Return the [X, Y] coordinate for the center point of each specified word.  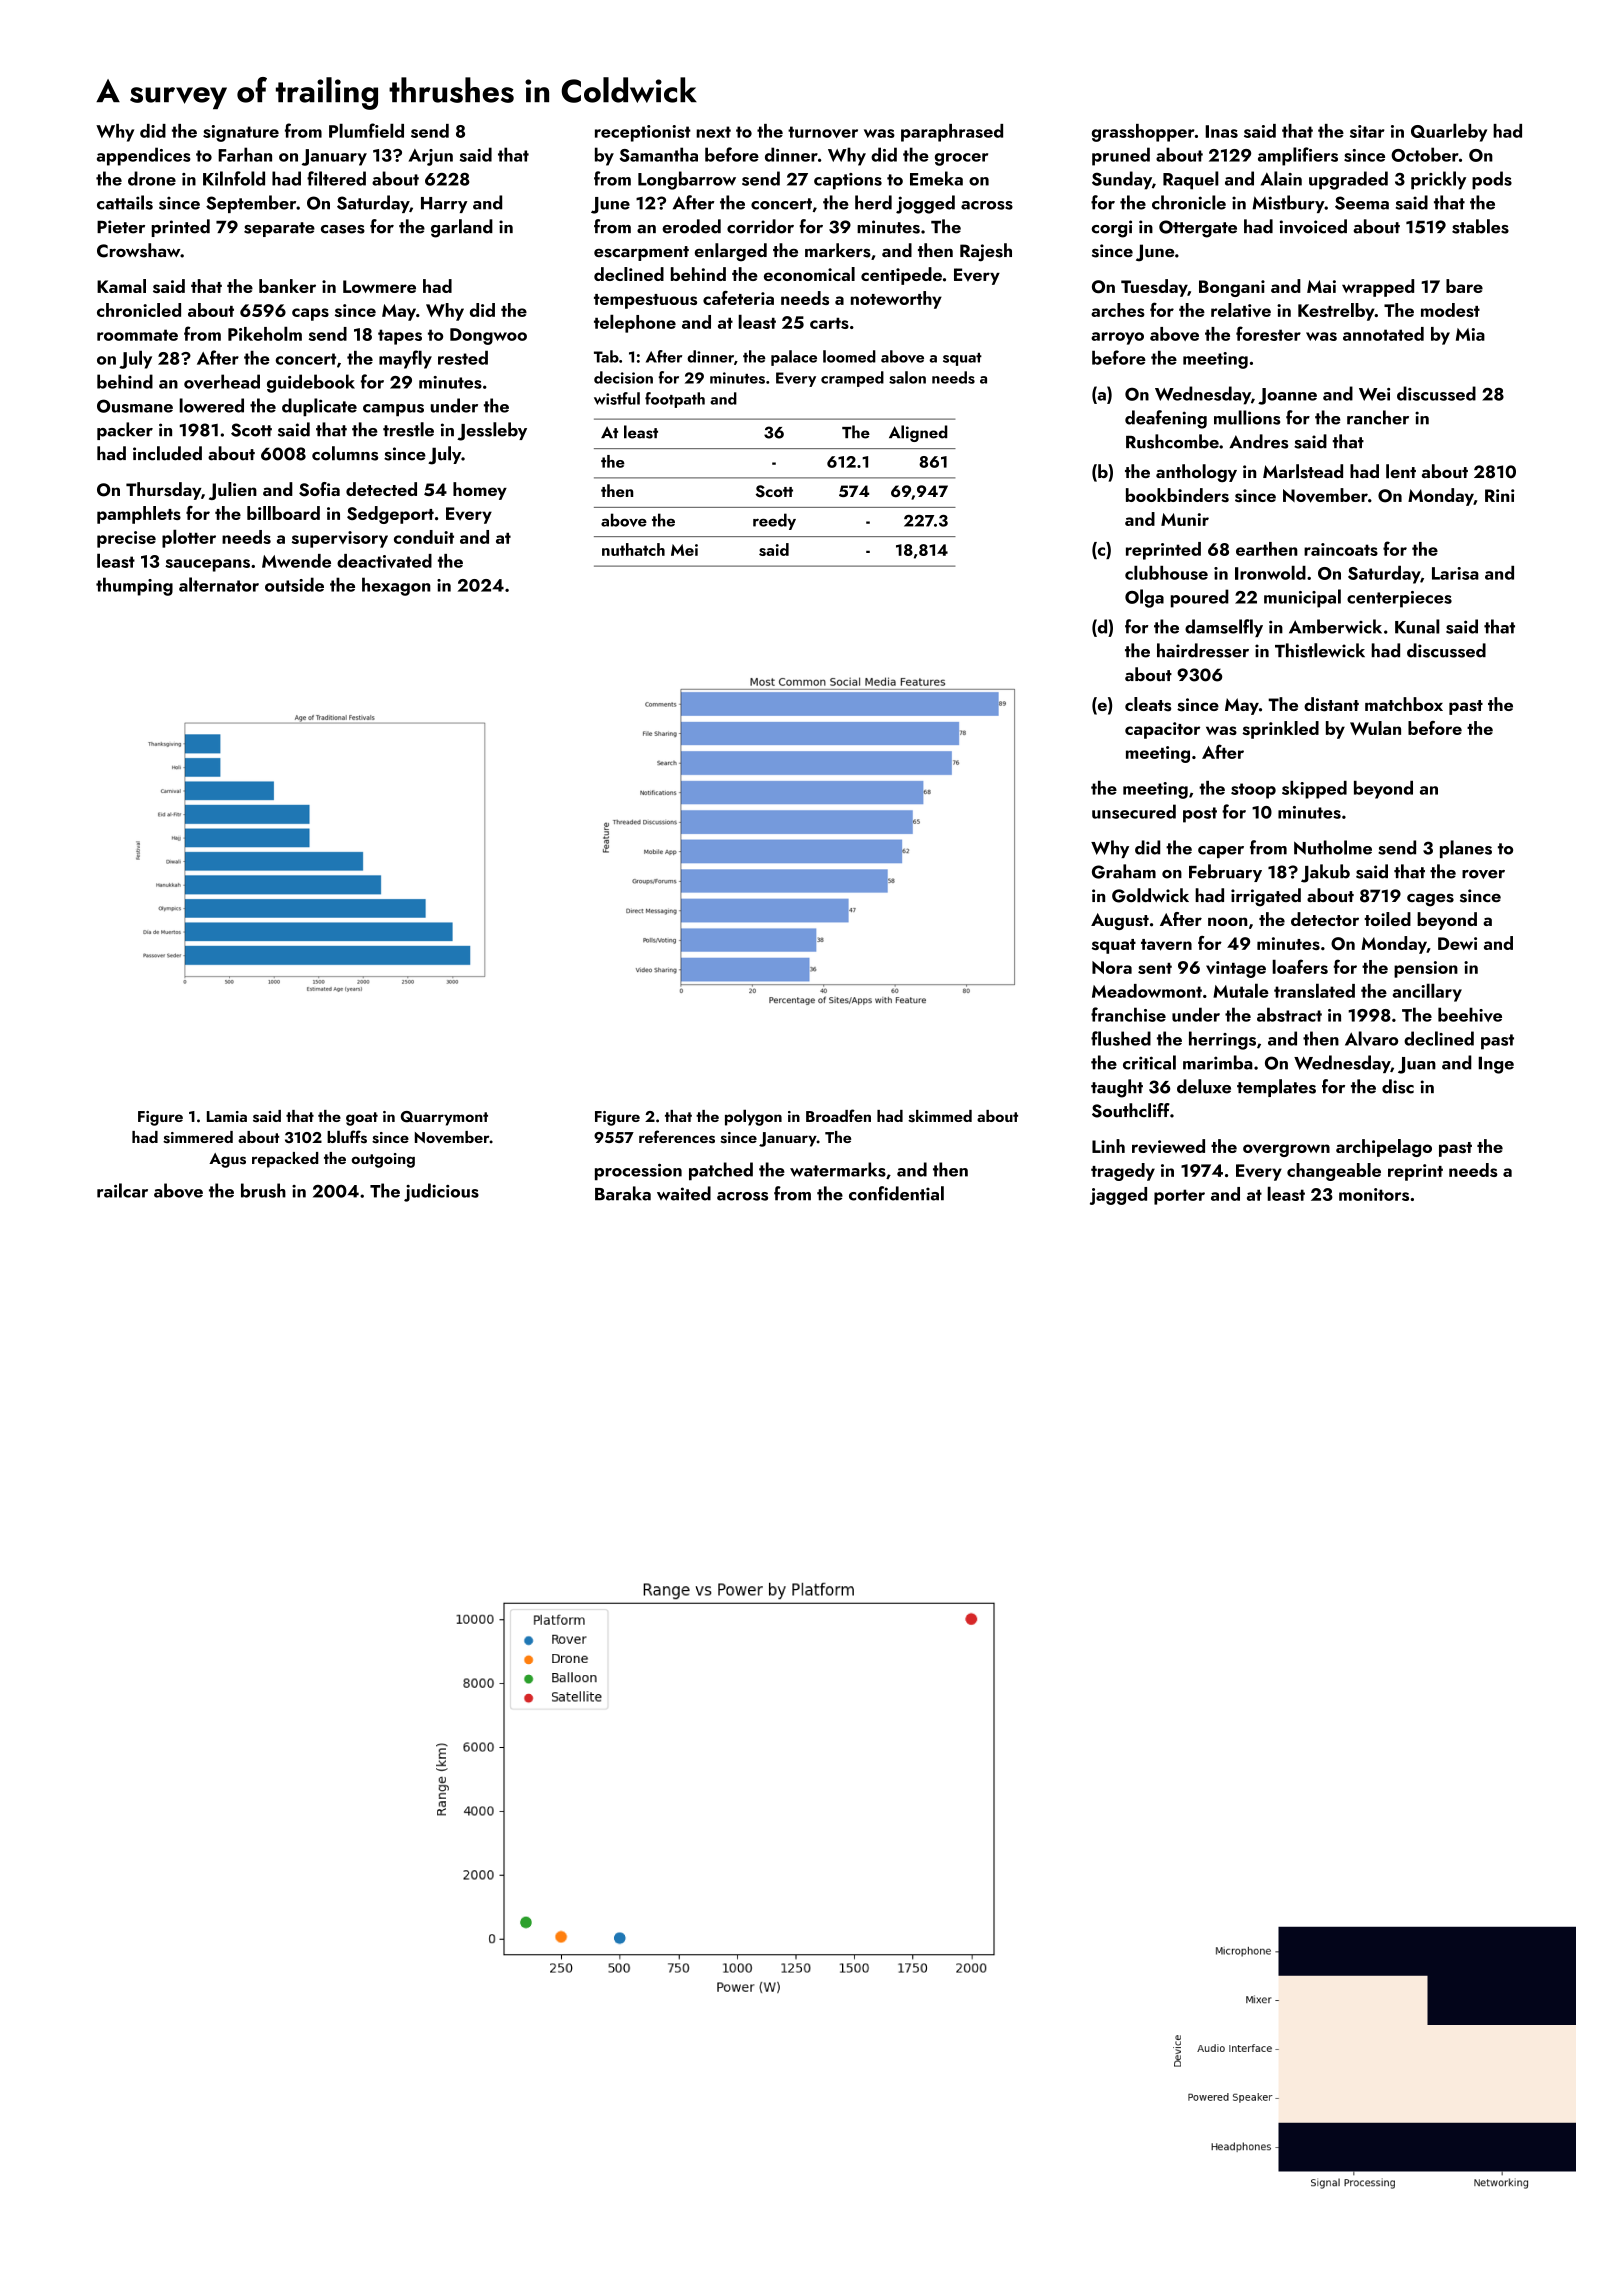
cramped [852, 379]
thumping [134, 586]
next [713, 132]
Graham [1124, 871]
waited [684, 1193]
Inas [1221, 131]
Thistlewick [1320, 650]
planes [1466, 849]
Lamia [227, 1116]
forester [1268, 333]
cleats [1148, 704]
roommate [137, 335]
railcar [122, 1190]
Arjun [430, 157]
